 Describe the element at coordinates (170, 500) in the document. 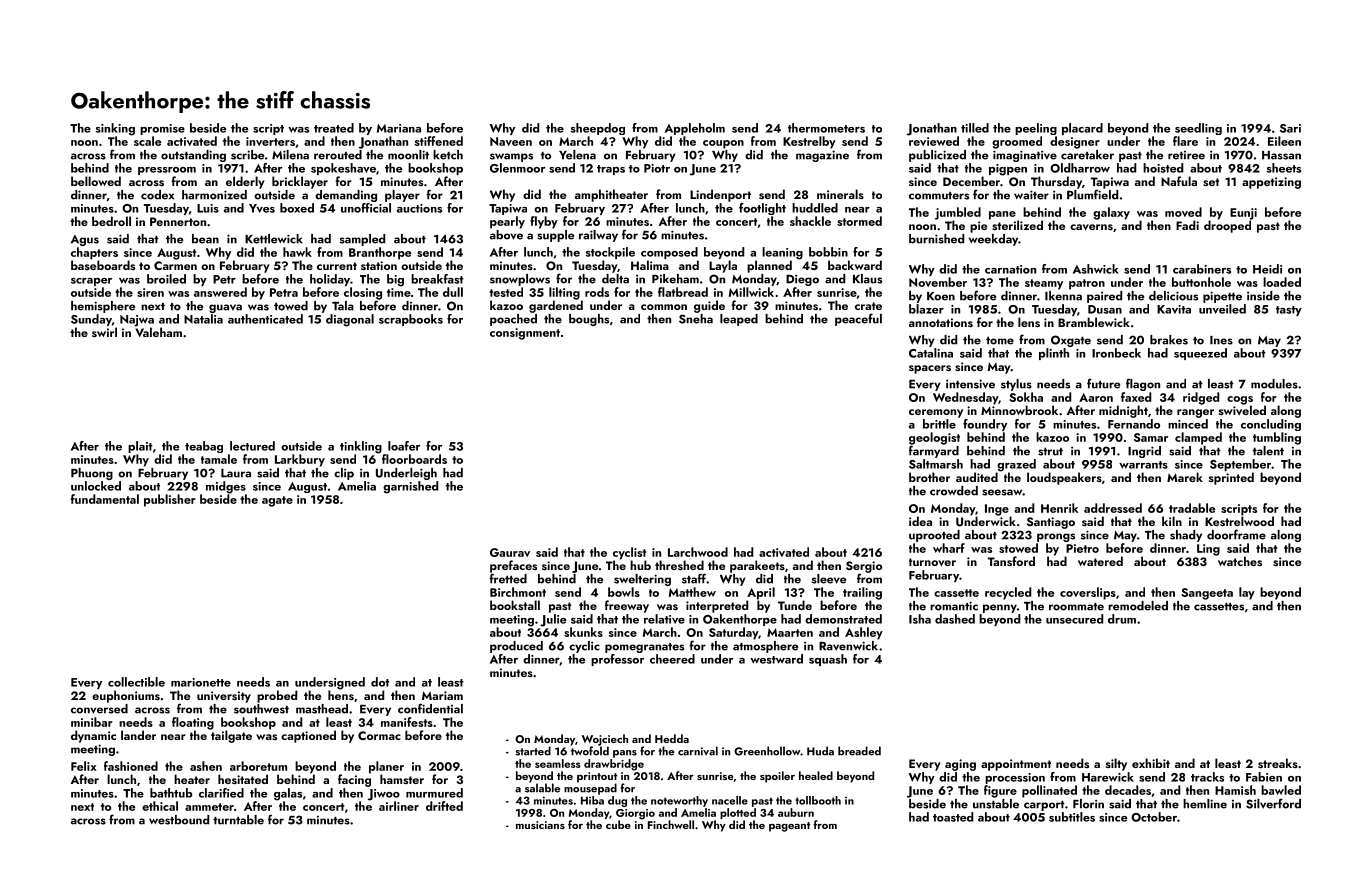

I see `publisher` at that location.
